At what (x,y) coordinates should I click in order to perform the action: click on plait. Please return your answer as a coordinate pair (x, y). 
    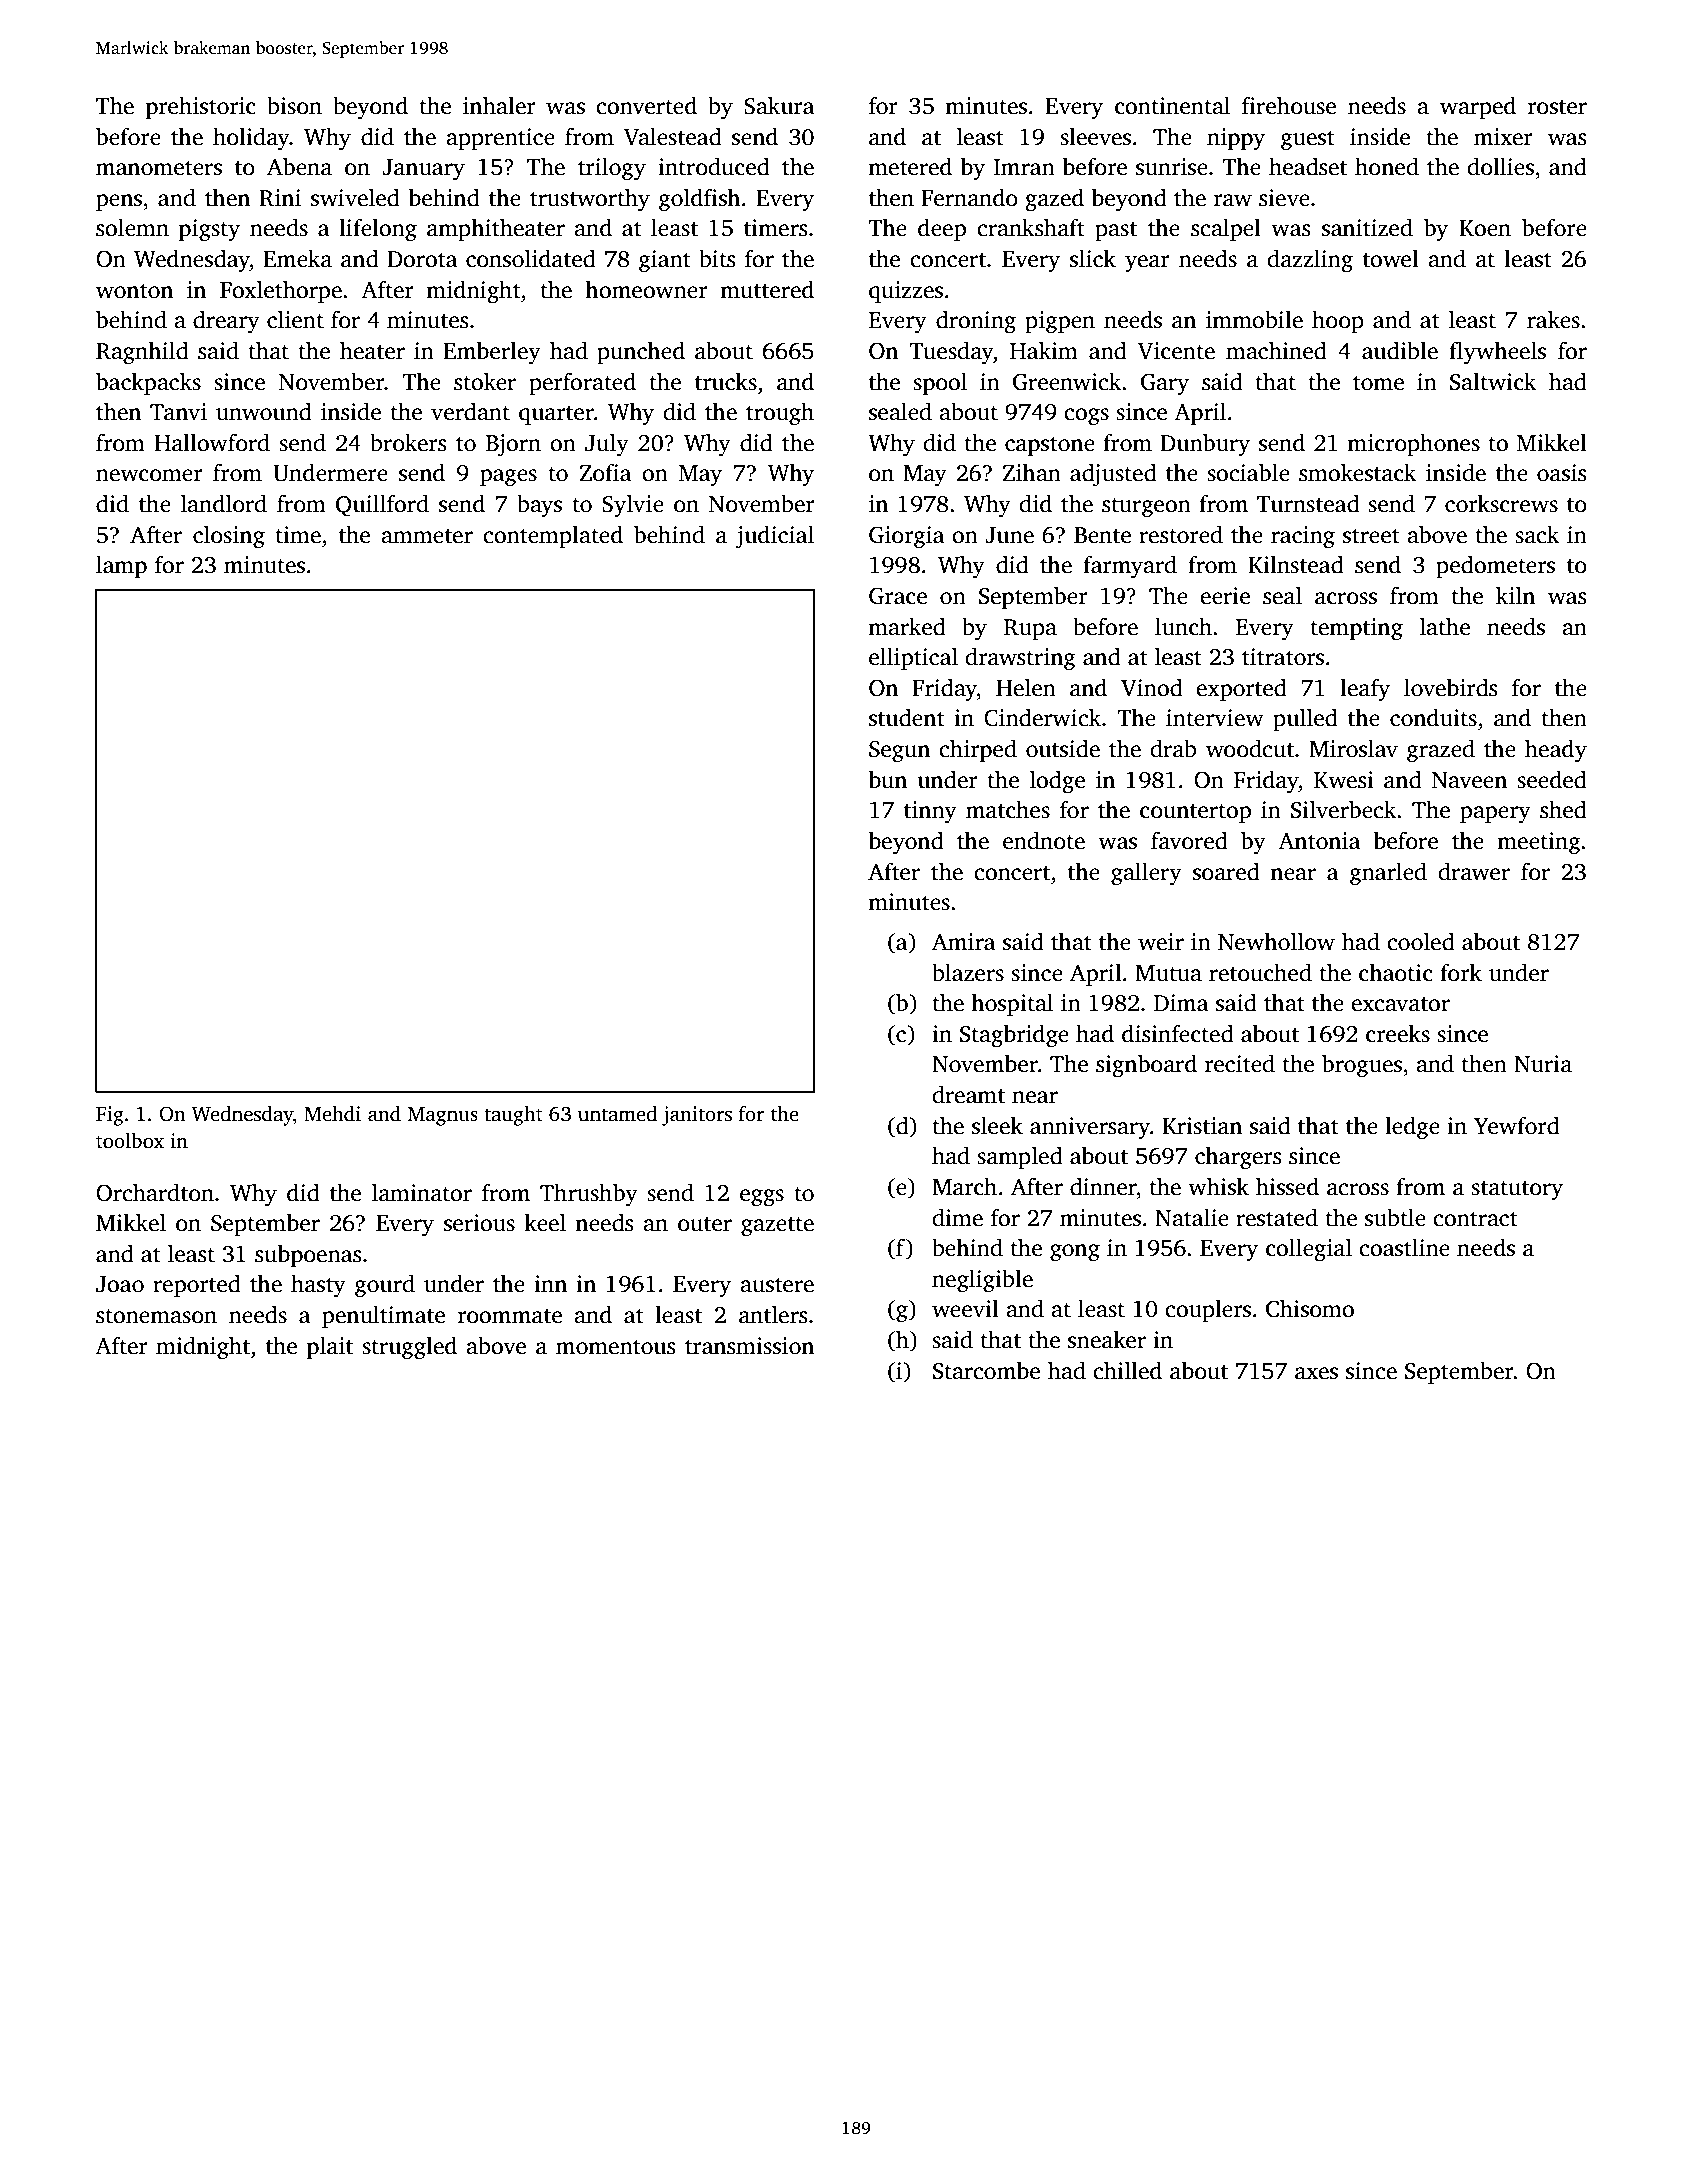
    Looking at the image, I should click on (330, 1347).
